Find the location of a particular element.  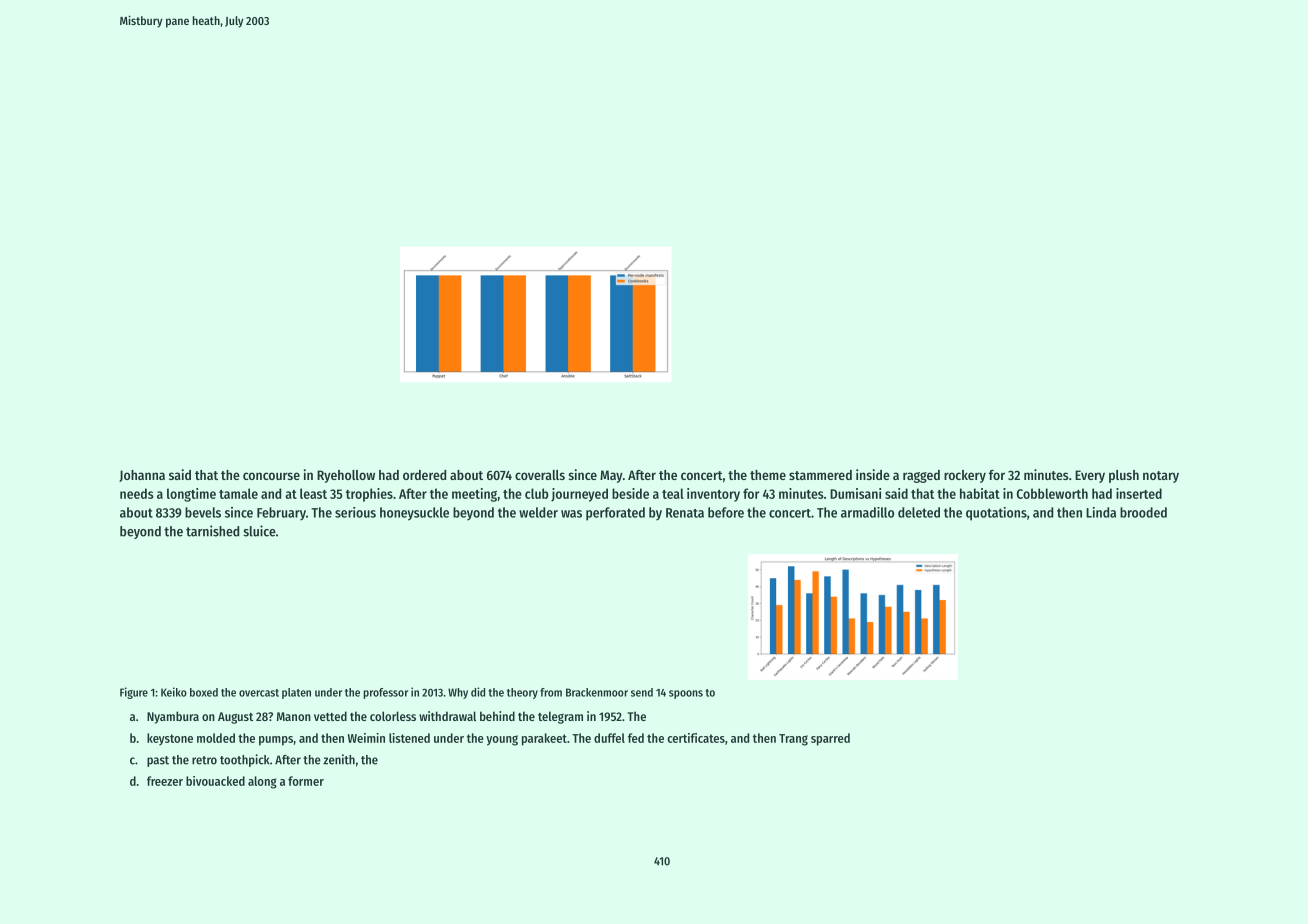

Figure is located at coordinates (134, 693).
